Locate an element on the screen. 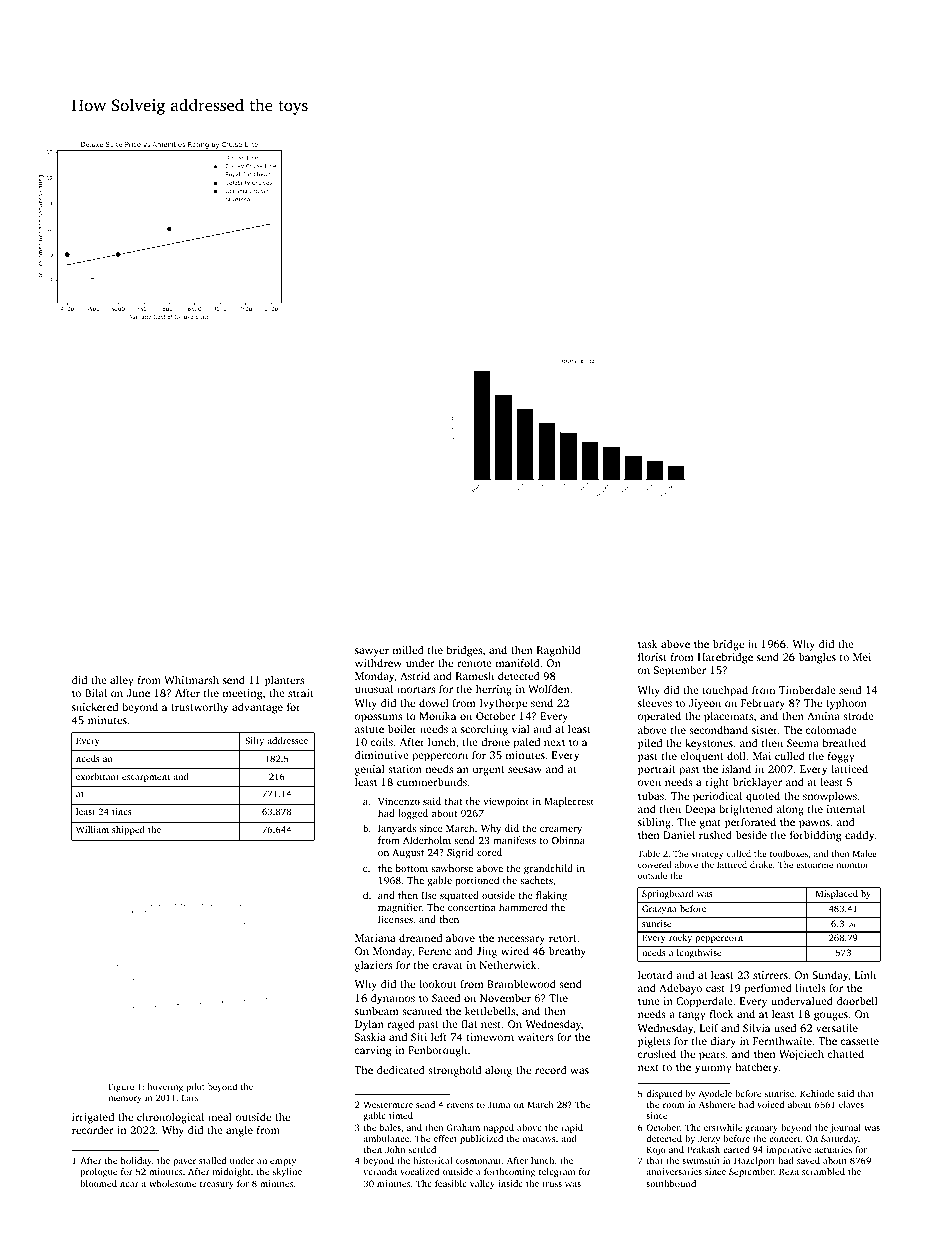  trustworthy is located at coordinates (200, 708).
